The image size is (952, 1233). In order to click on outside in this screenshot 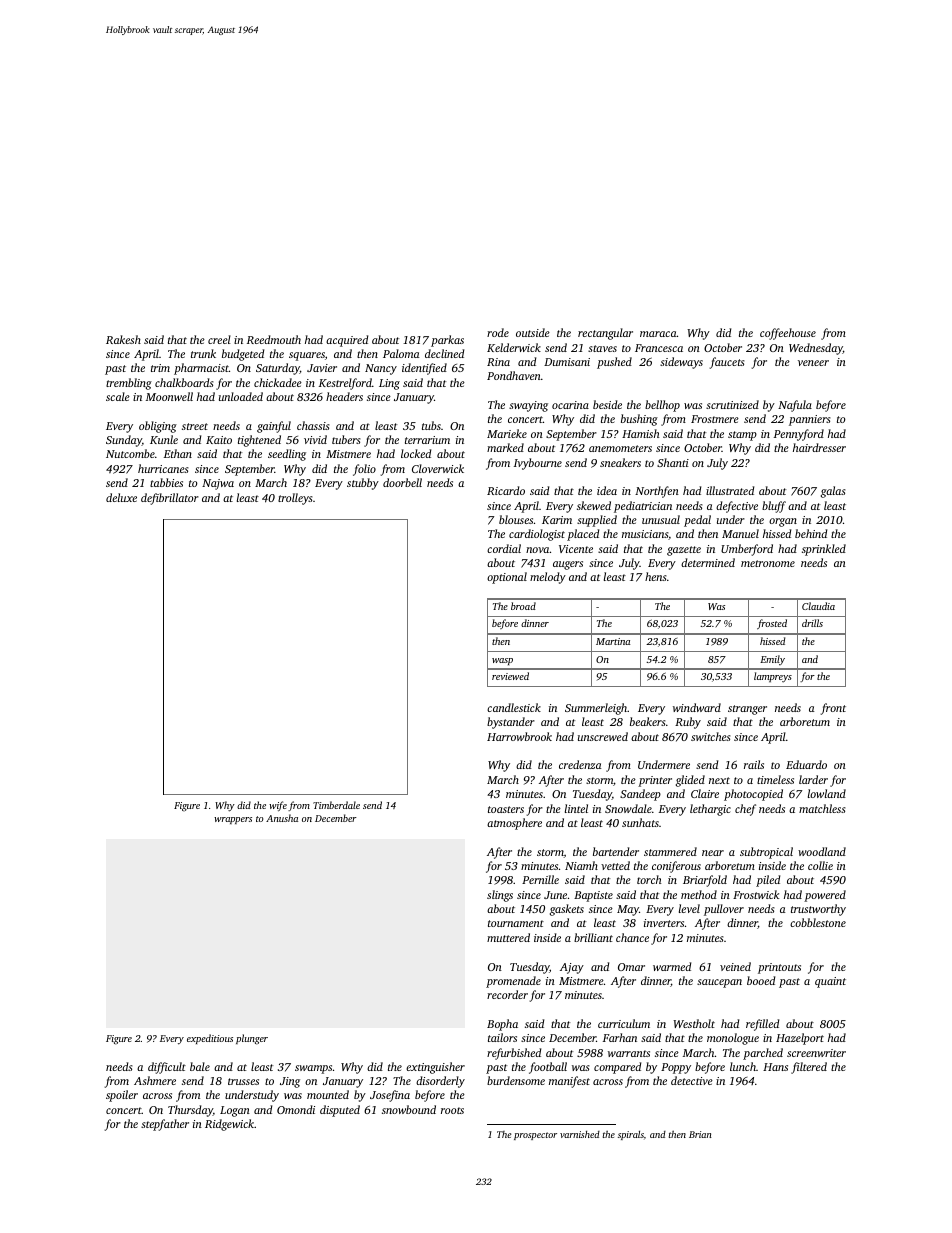, I will do `click(533, 332)`.
